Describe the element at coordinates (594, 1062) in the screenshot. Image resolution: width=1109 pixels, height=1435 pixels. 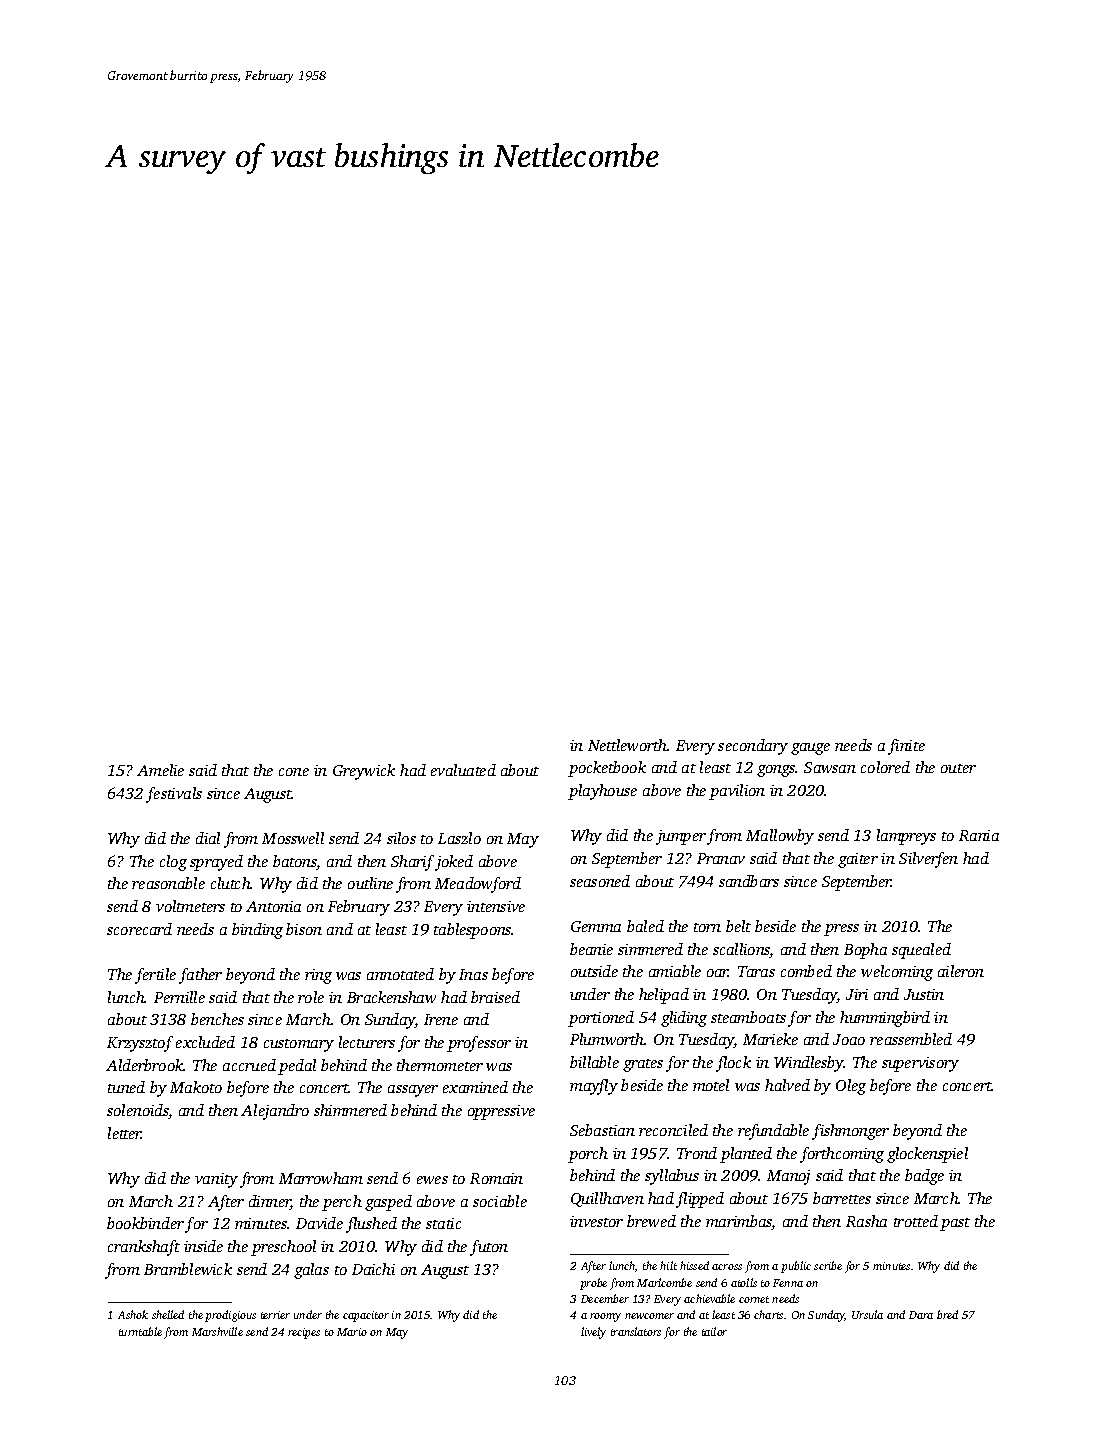
I see `billable` at that location.
